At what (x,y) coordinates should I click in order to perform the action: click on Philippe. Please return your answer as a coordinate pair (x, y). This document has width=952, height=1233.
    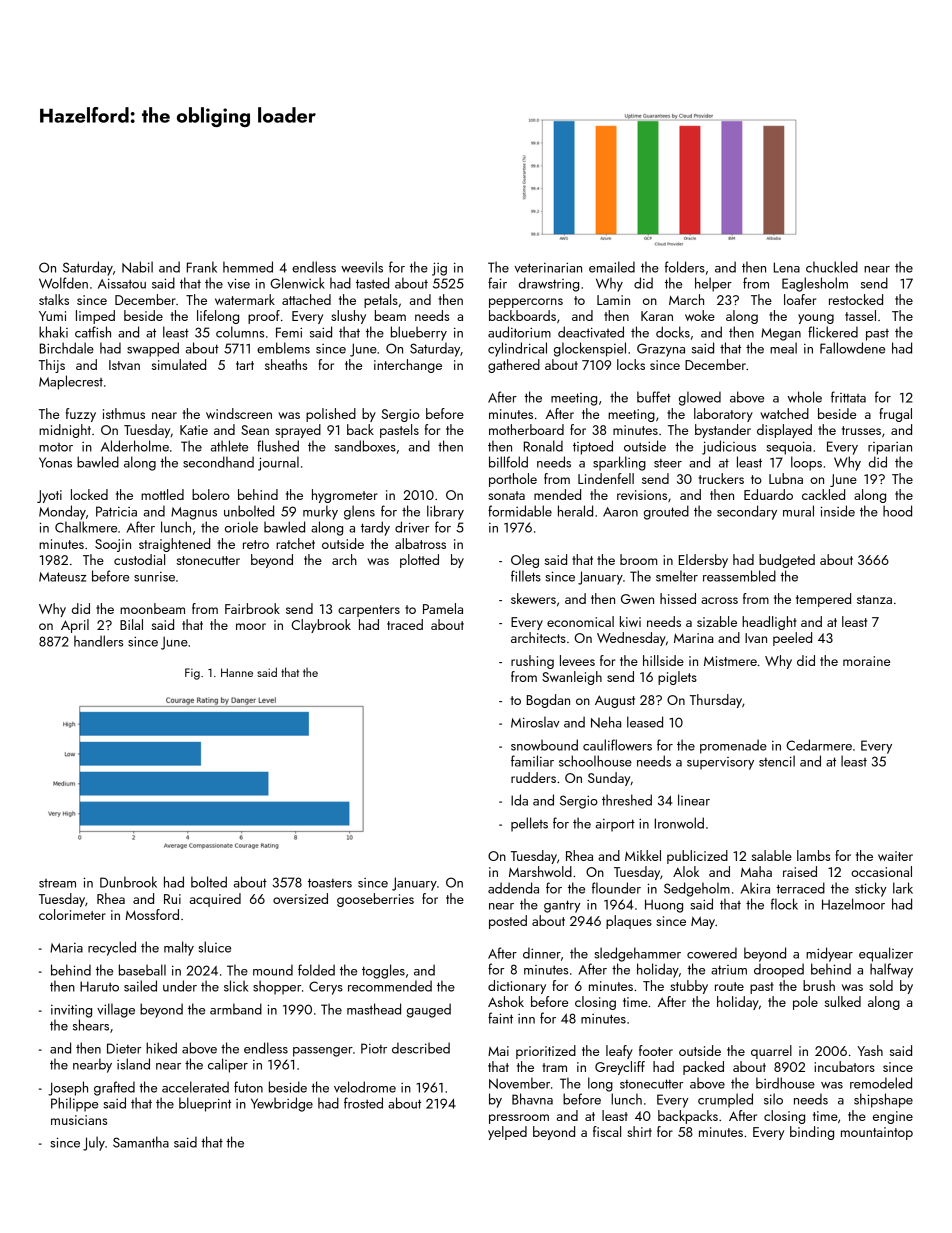
    Looking at the image, I should click on (74, 1104).
